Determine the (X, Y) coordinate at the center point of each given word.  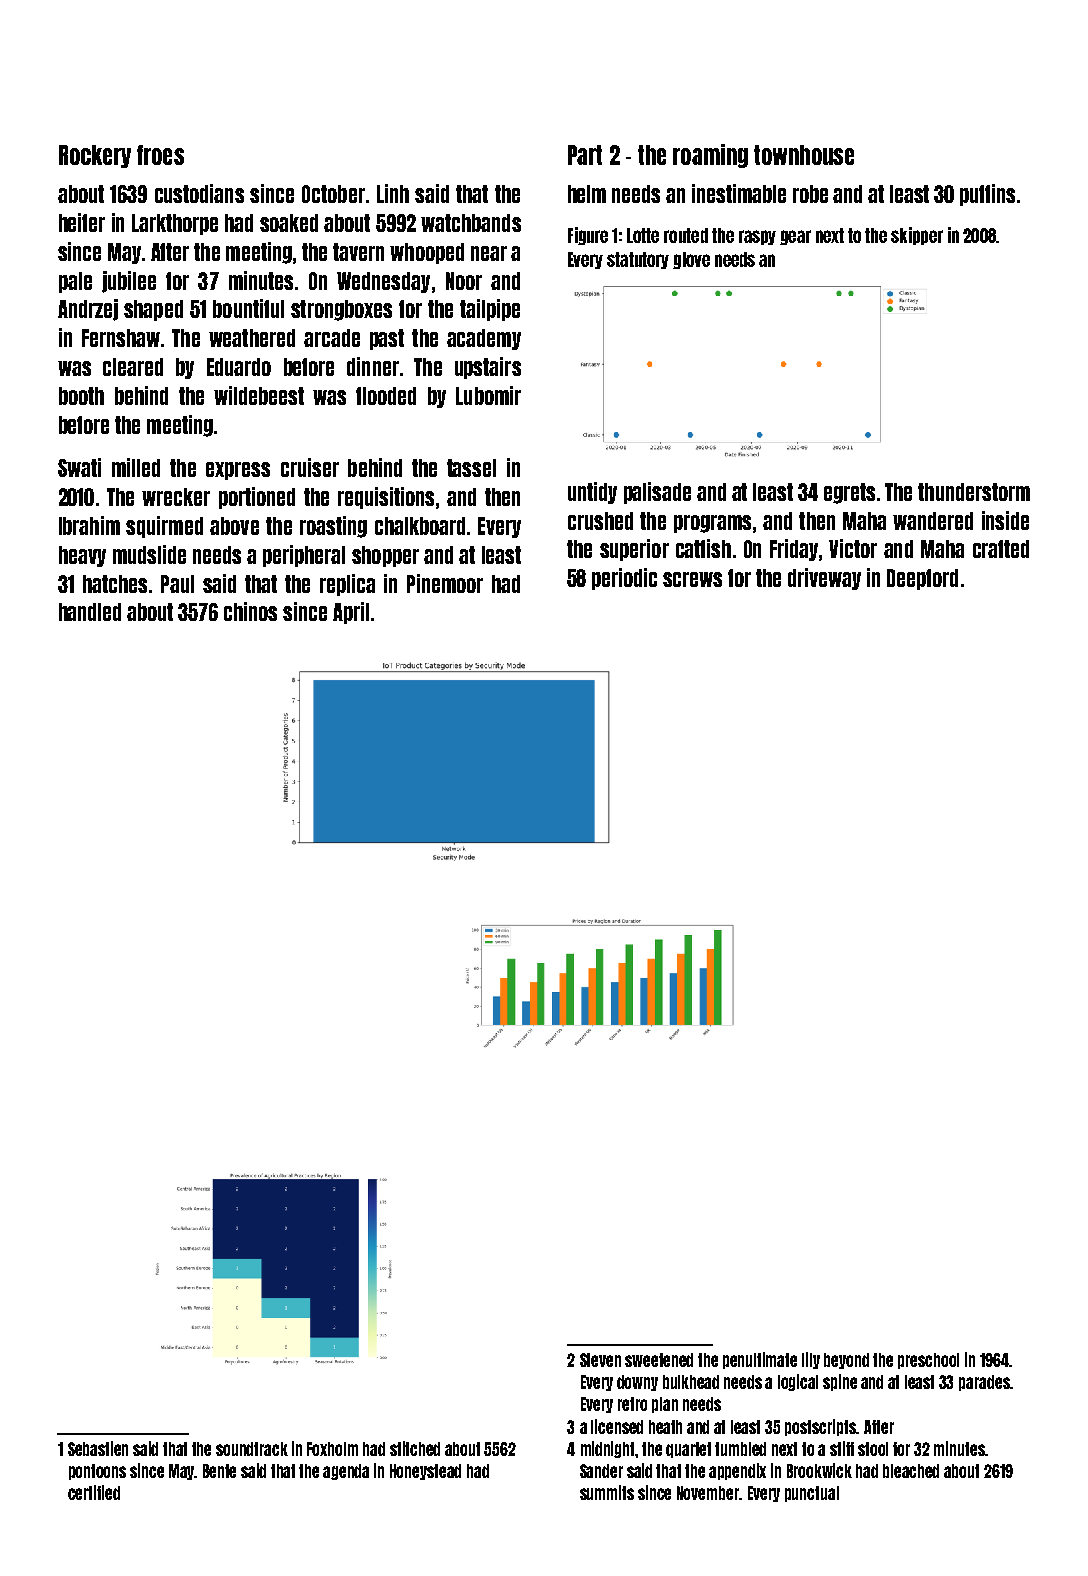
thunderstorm (974, 492)
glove (691, 260)
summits (607, 1492)
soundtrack (252, 1449)
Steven (600, 1360)
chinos (250, 611)
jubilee (129, 282)
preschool (928, 1361)
